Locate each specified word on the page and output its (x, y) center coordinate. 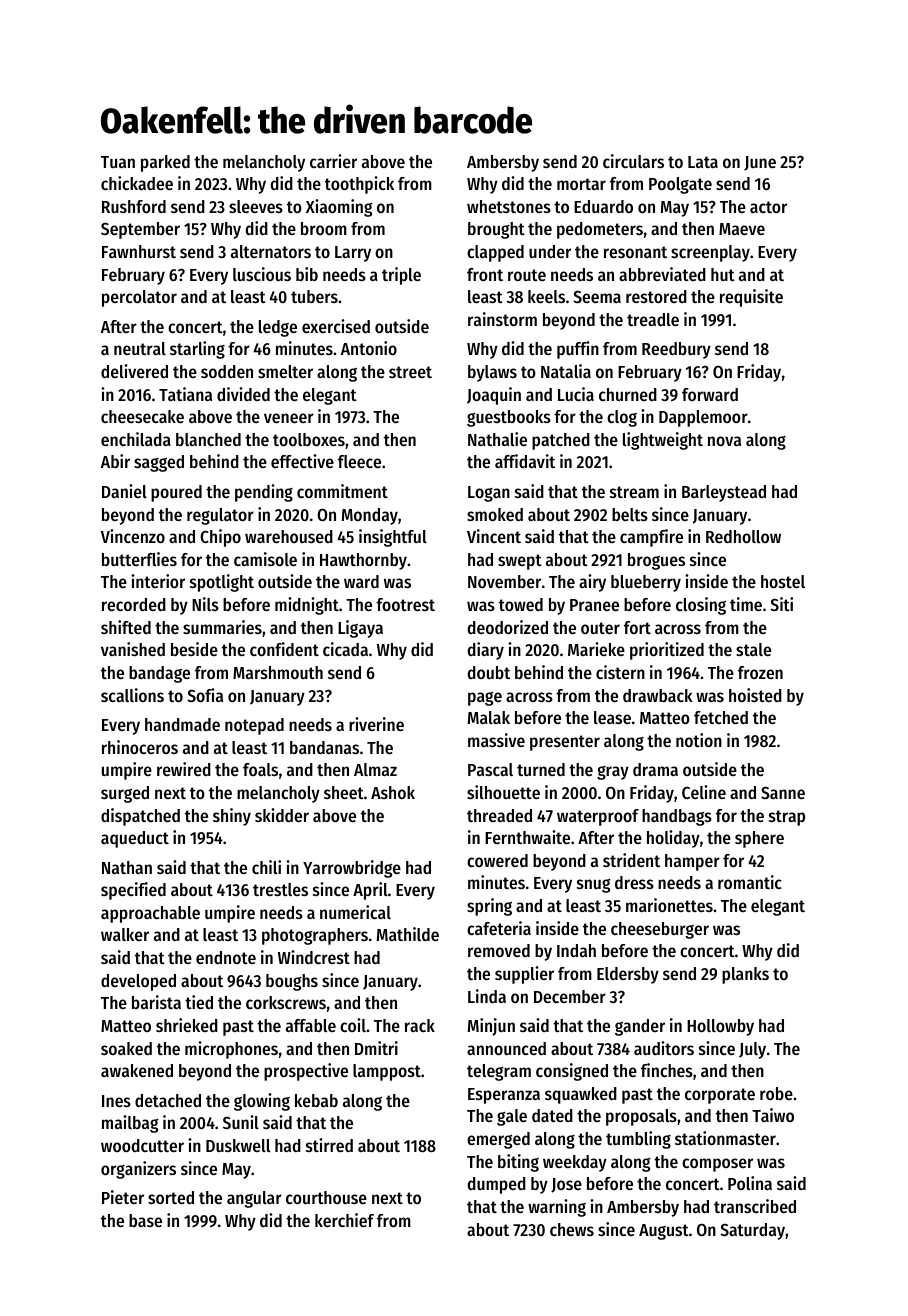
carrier (333, 161)
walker (125, 934)
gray (613, 773)
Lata (703, 162)
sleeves (256, 206)
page (485, 699)
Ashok (393, 792)
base (145, 1220)
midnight (307, 606)
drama (655, 769)
